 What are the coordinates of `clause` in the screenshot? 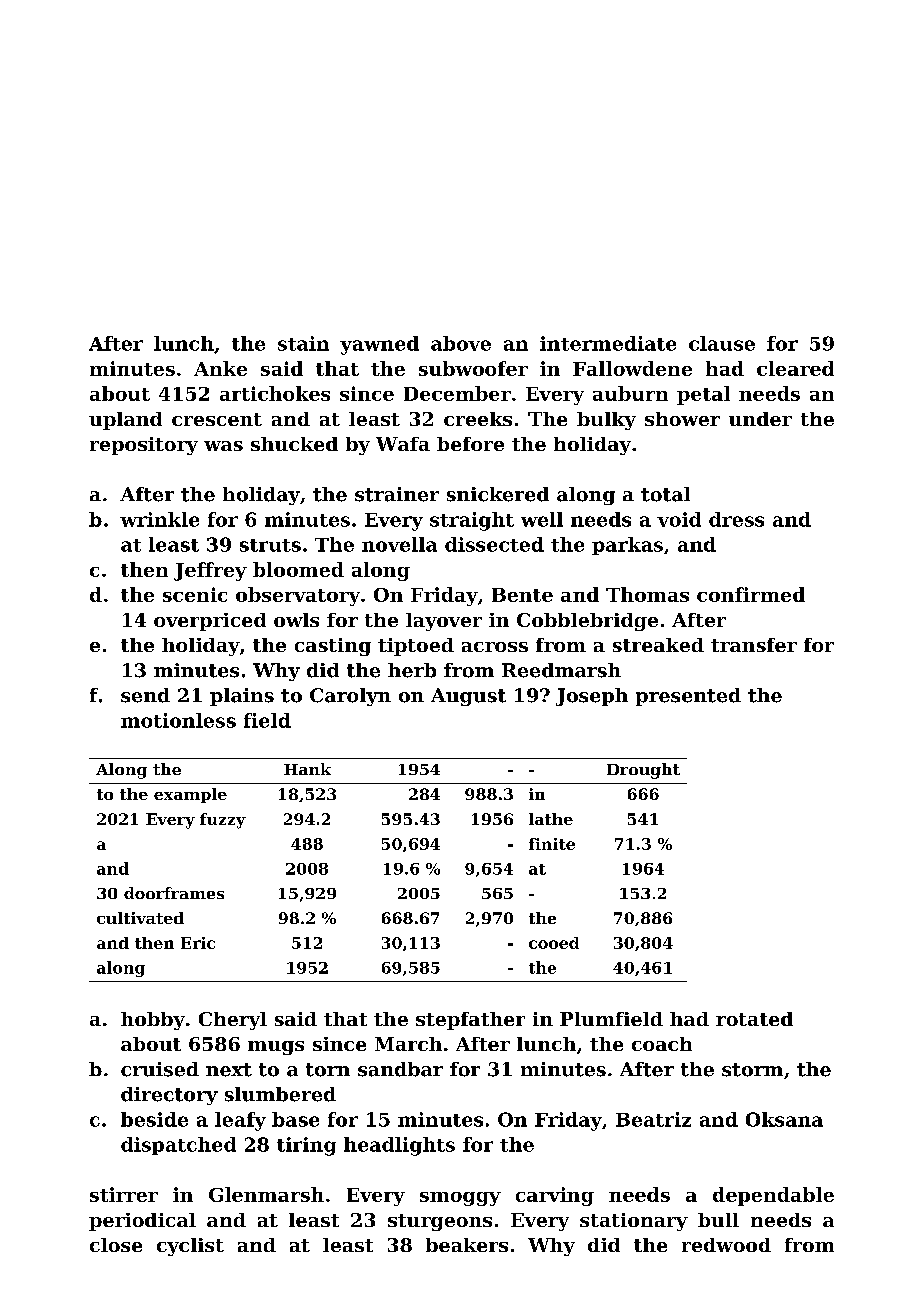 It's located at (722, 343).
